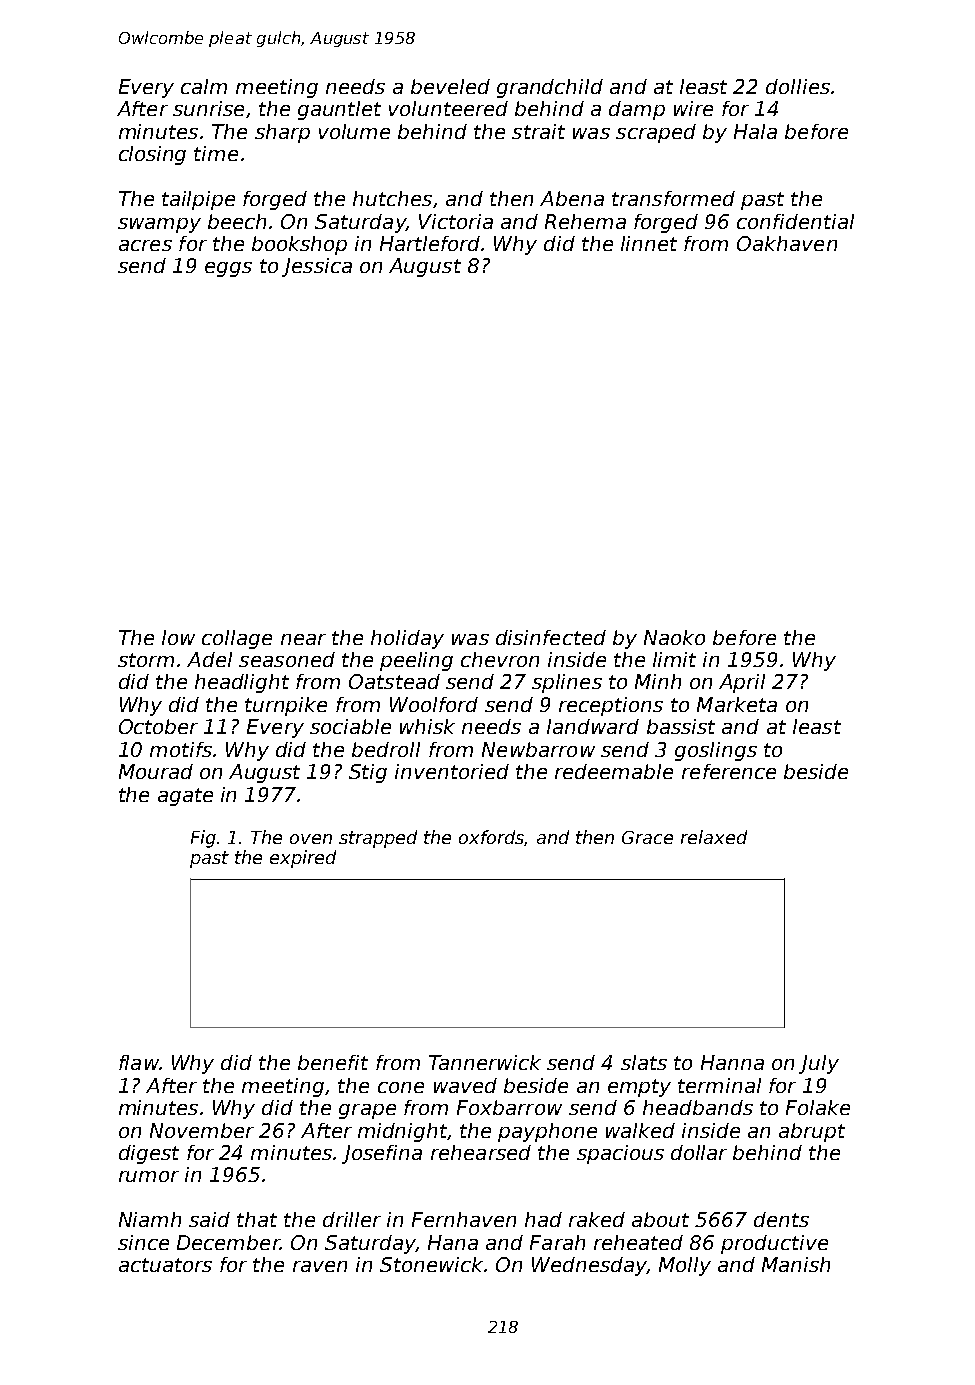  I want to click on sunrise, so click(208, 108).
